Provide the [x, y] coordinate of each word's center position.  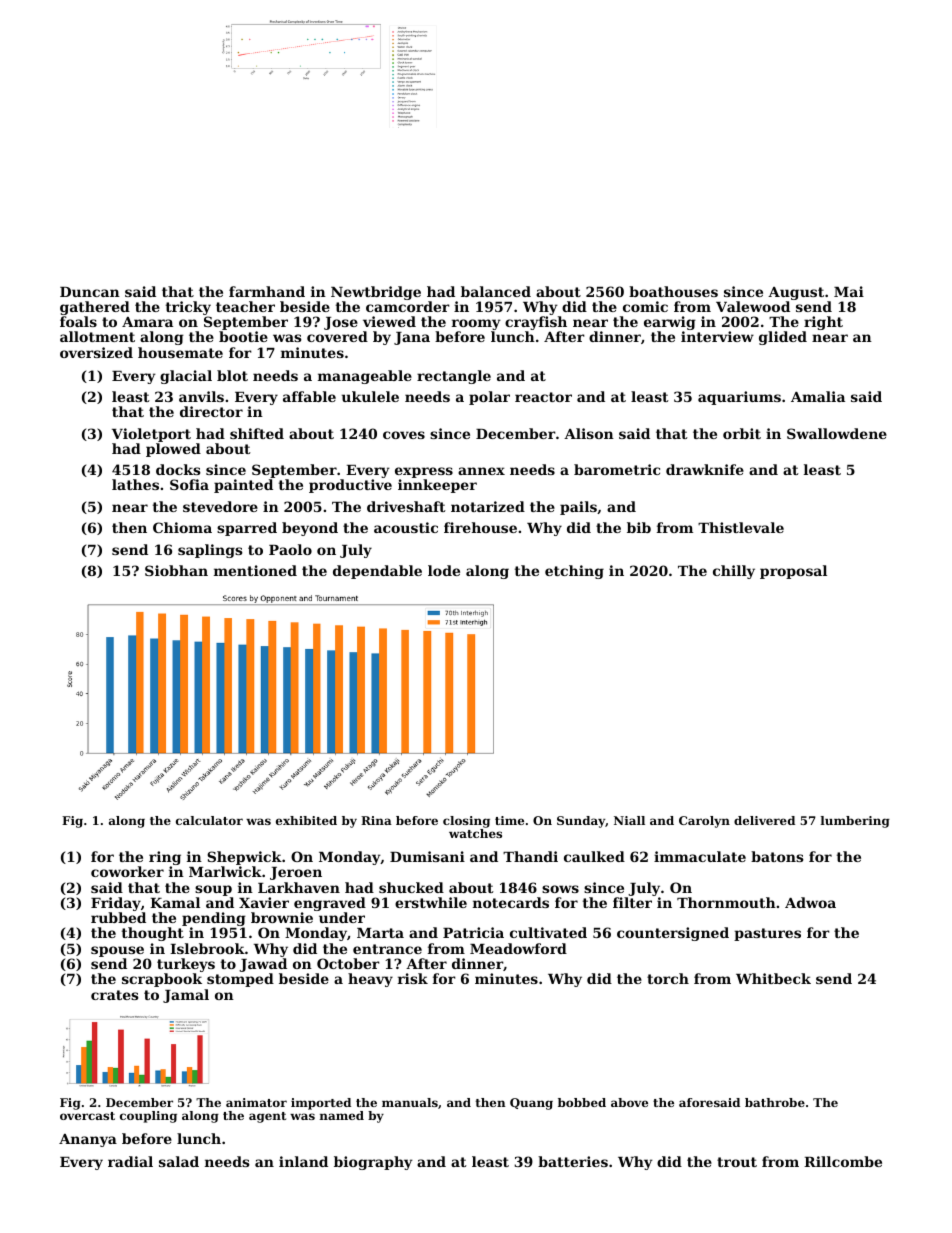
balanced [496, 291]
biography [373, 1163]
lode [444, 570]
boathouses [673, 291]
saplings [210, 551]
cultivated [548, 932]
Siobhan [176, 570]
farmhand [267, 291]
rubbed [118, 917]
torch [668, 978]
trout [737, 1162]
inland [303, 1161]
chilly [734, 572]
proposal [793, 572]
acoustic [406, 527]
